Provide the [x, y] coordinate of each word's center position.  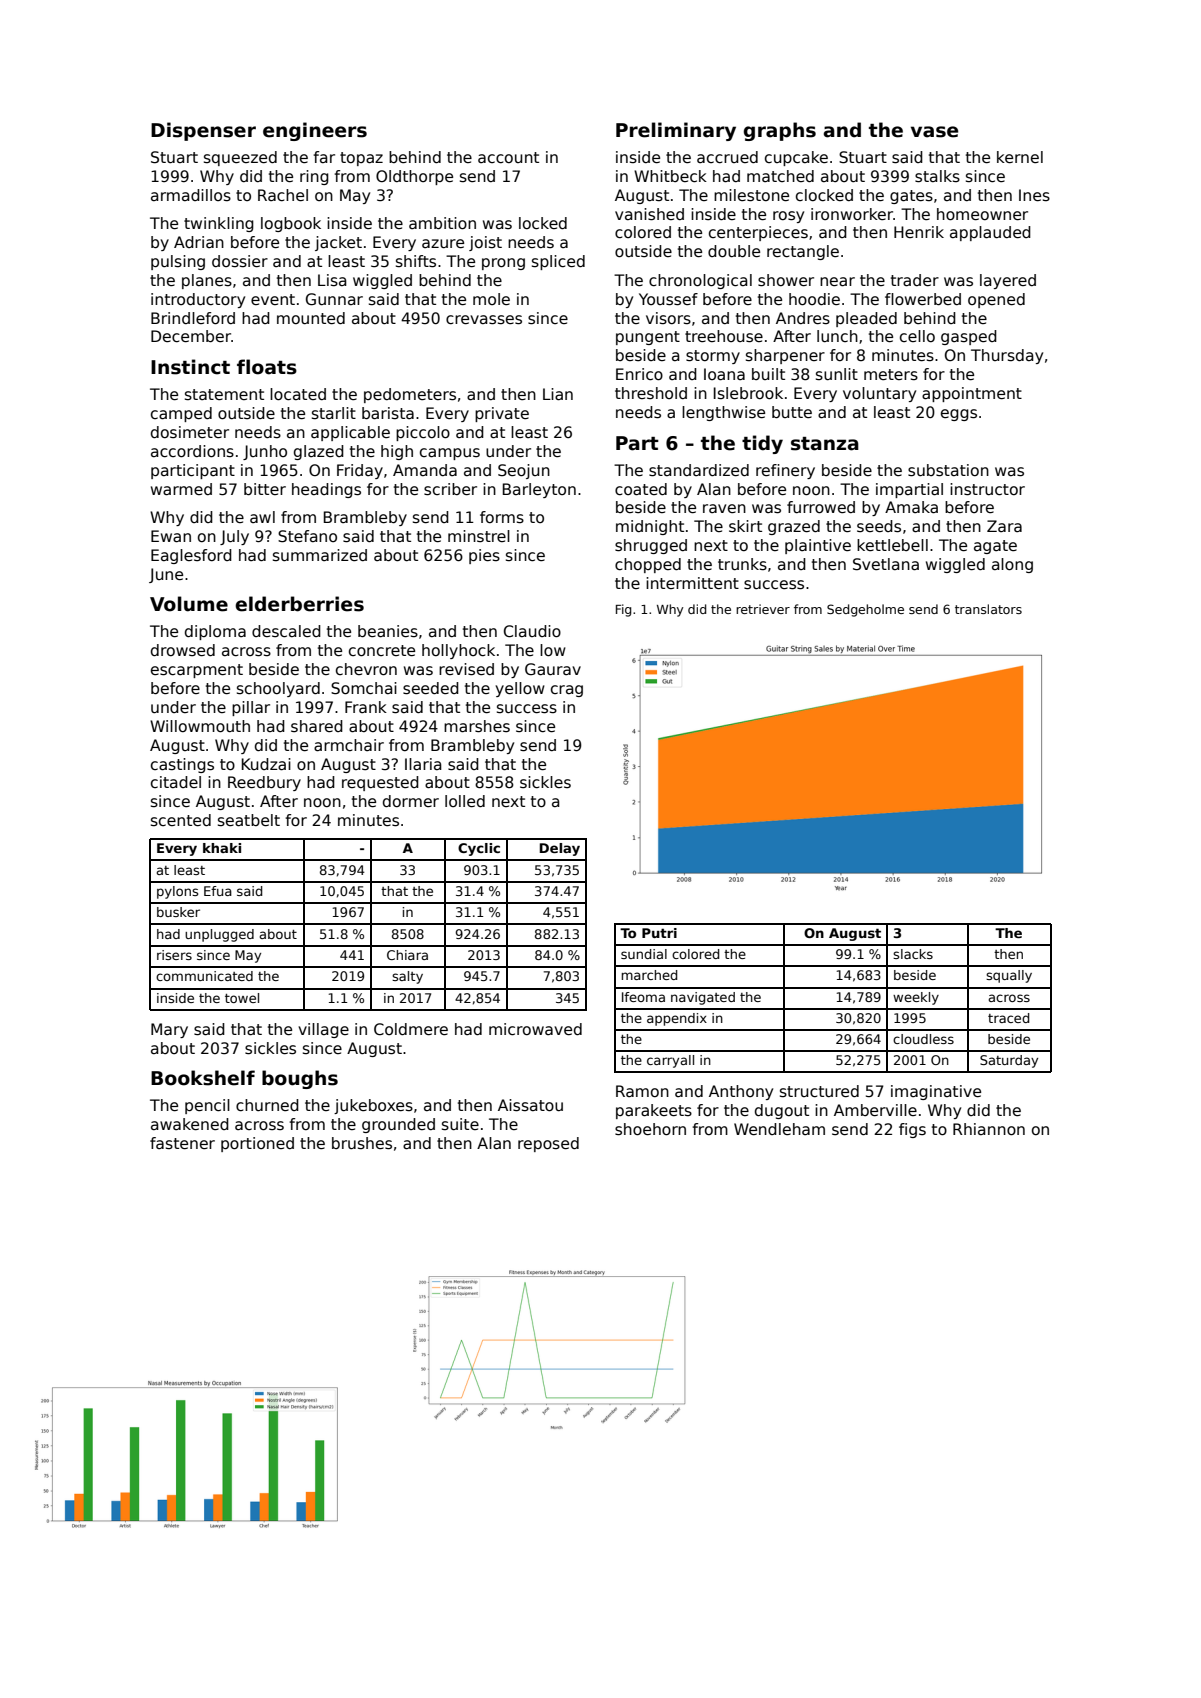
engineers [315, 131]
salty [407, 977]
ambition [442, 223]
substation [948, 470]
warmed [181, 489]
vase [934, 132]
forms [502, 517]
